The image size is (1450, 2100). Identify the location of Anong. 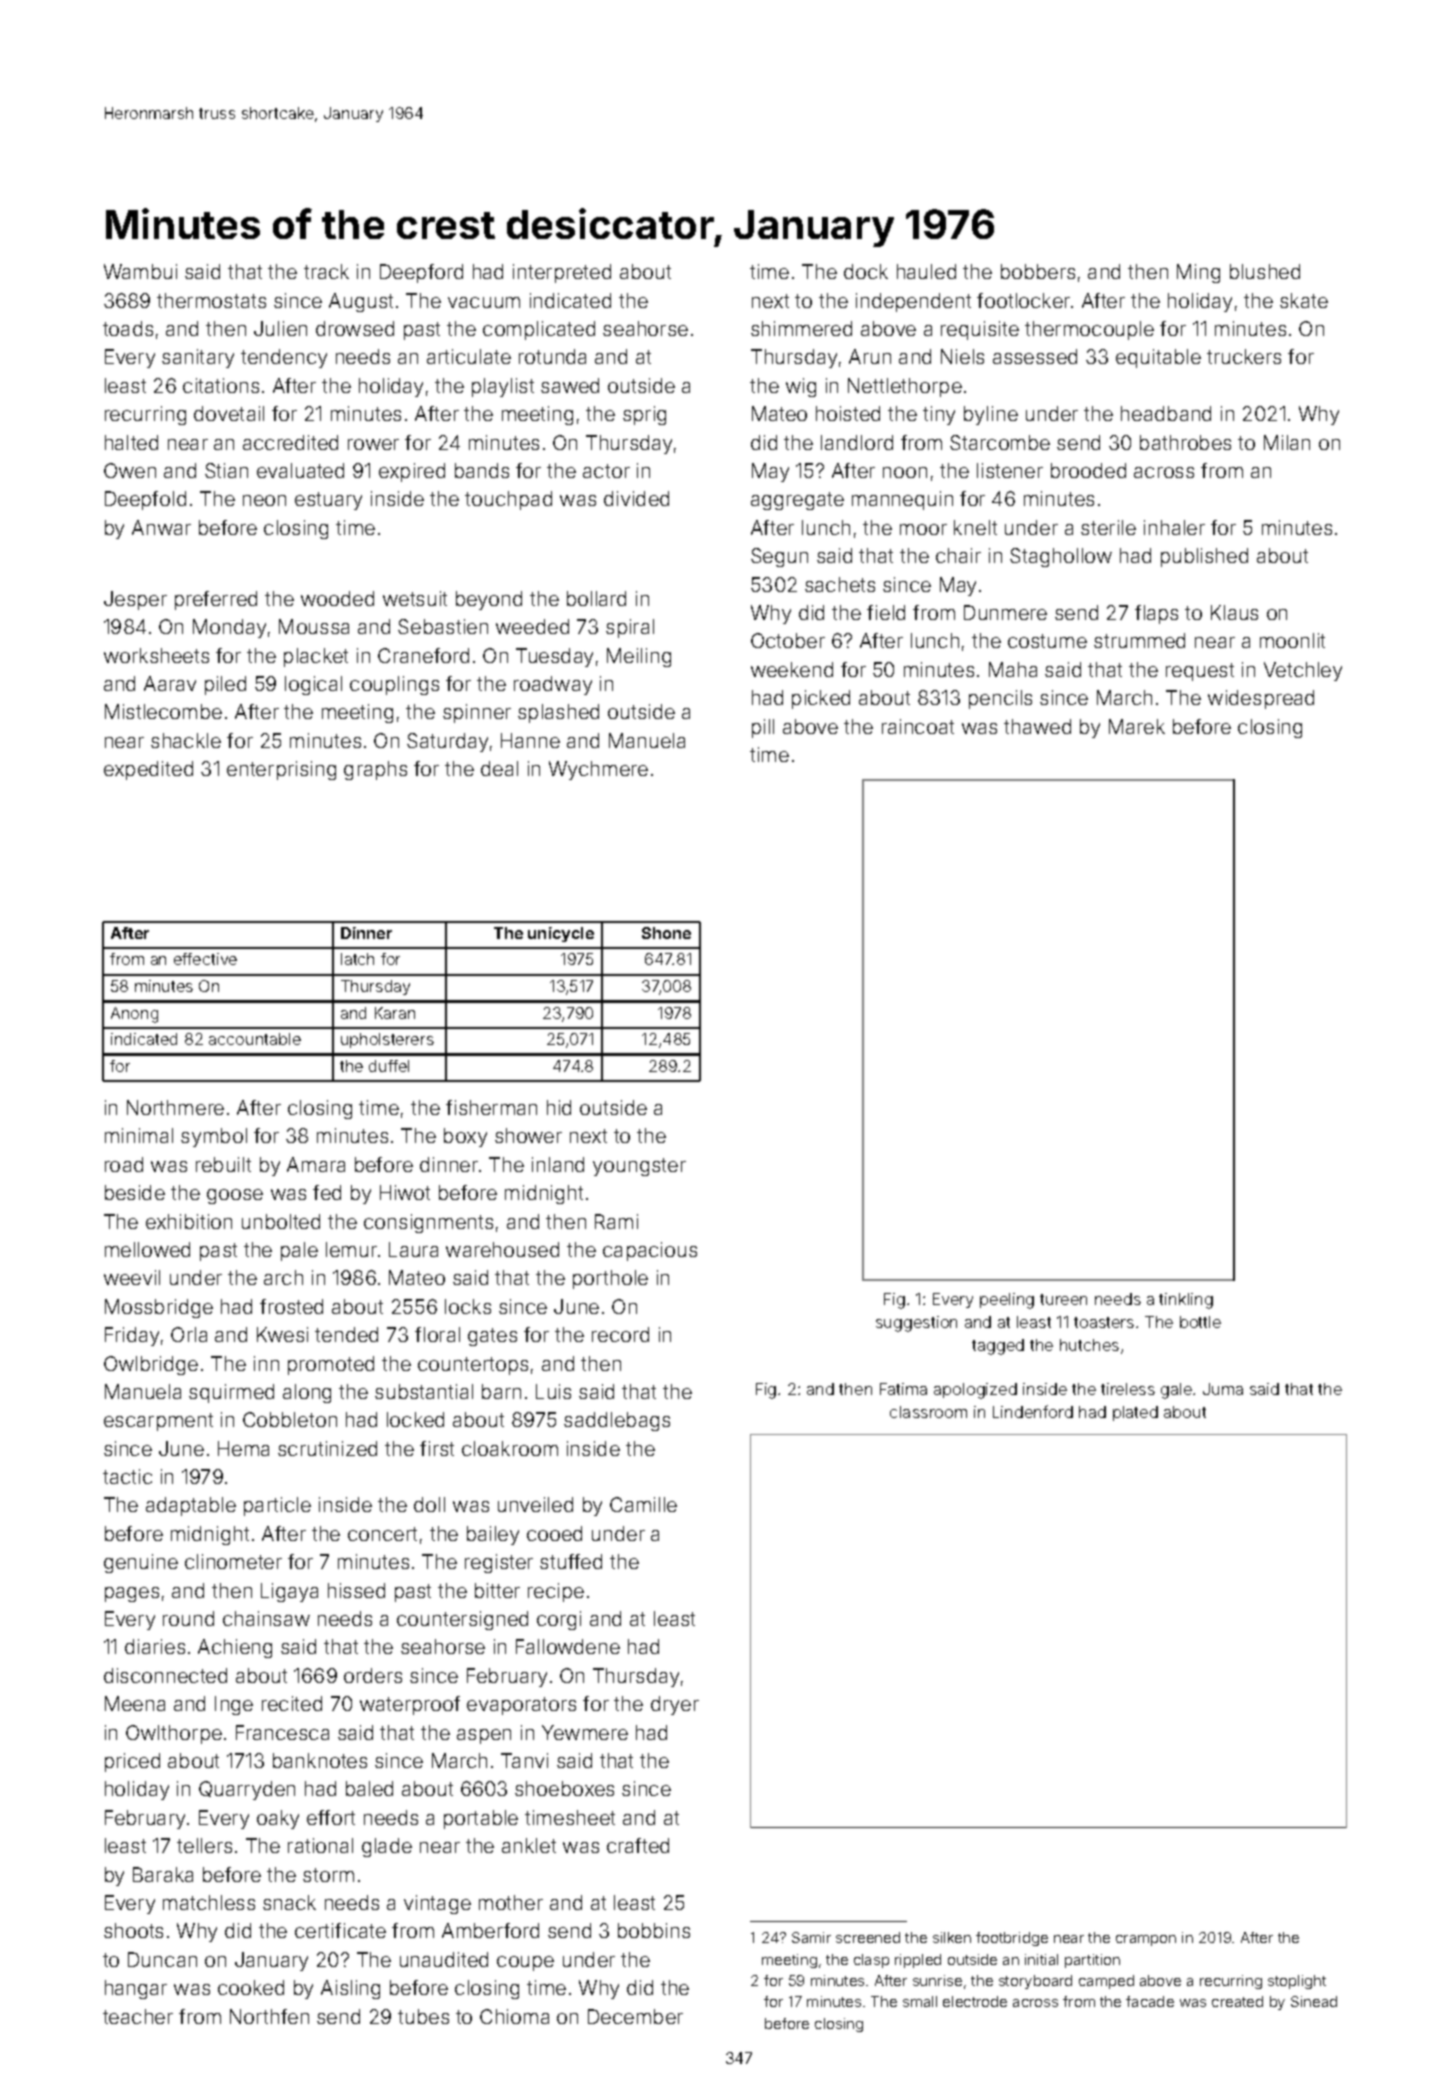
(134, 1015).
